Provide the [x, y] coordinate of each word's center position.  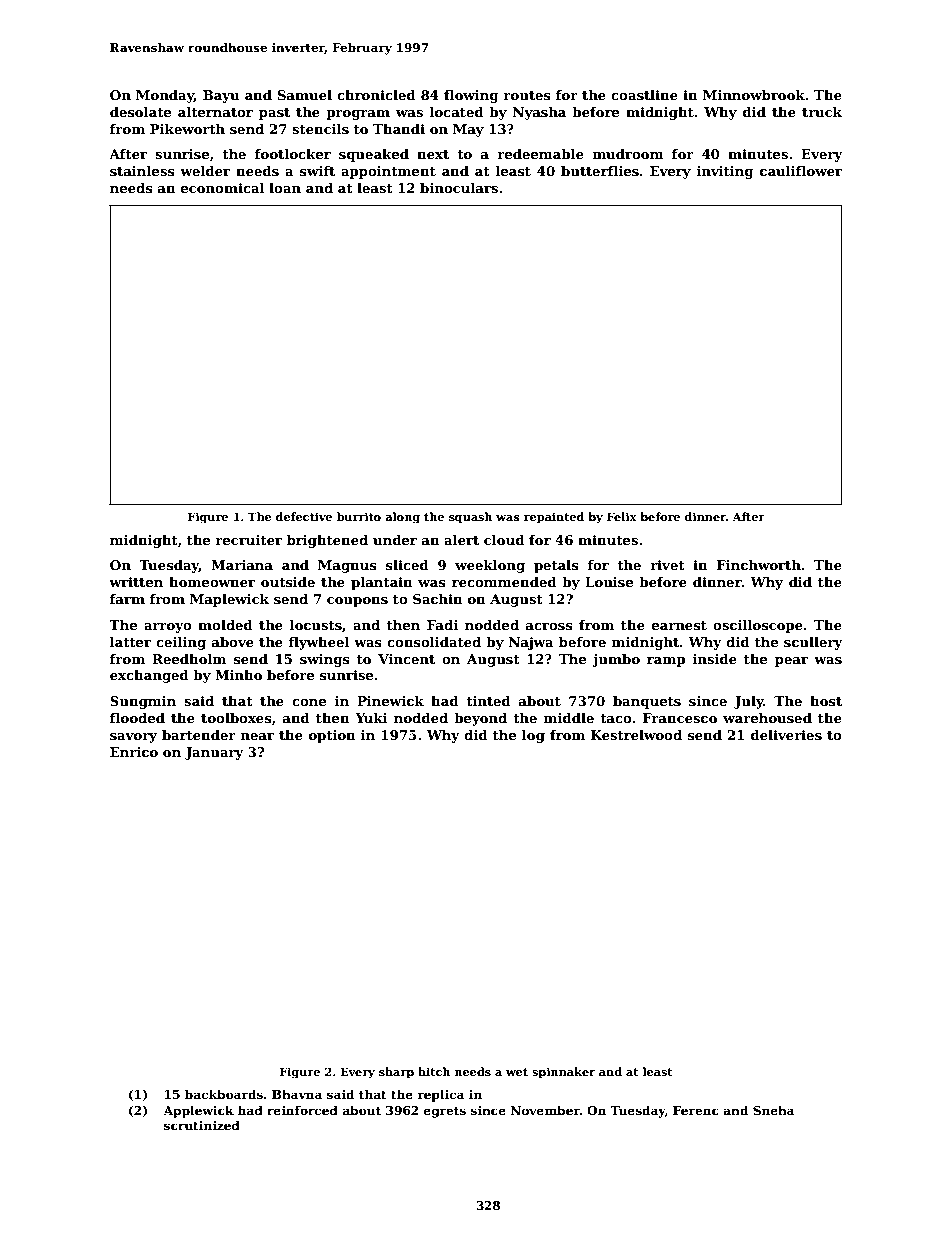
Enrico [134, 752]
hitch [434, 1071]
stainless [142, 171]
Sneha [774, 1110]
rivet [667, 565]
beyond [480, 719]
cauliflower [801, 171]
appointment [388, 172]
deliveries [786, 735]
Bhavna [297, 1094]
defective [304, 516]
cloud [504, 540]
